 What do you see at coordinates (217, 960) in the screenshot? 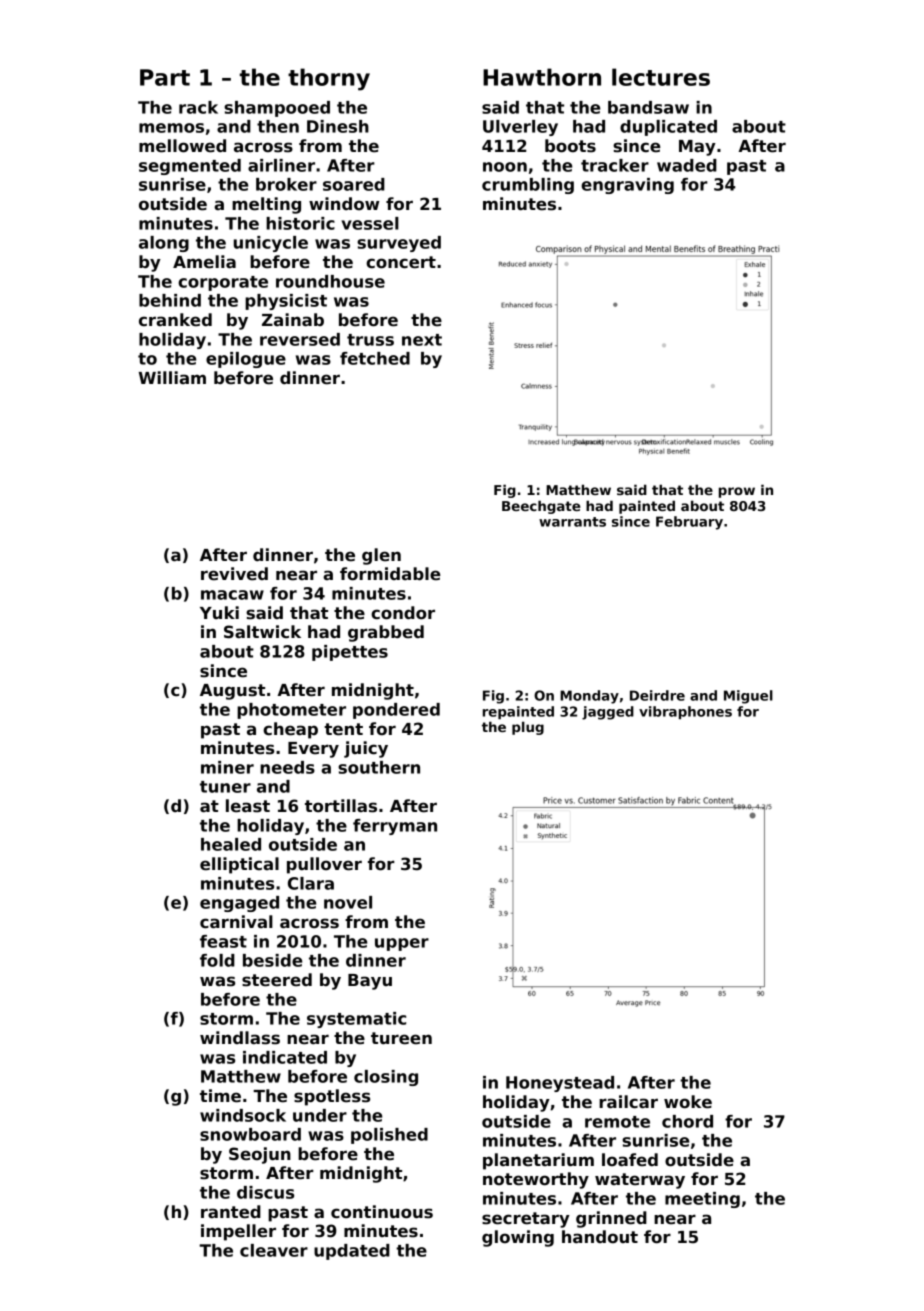
I see `fold` at bounding box center [217, 960].
